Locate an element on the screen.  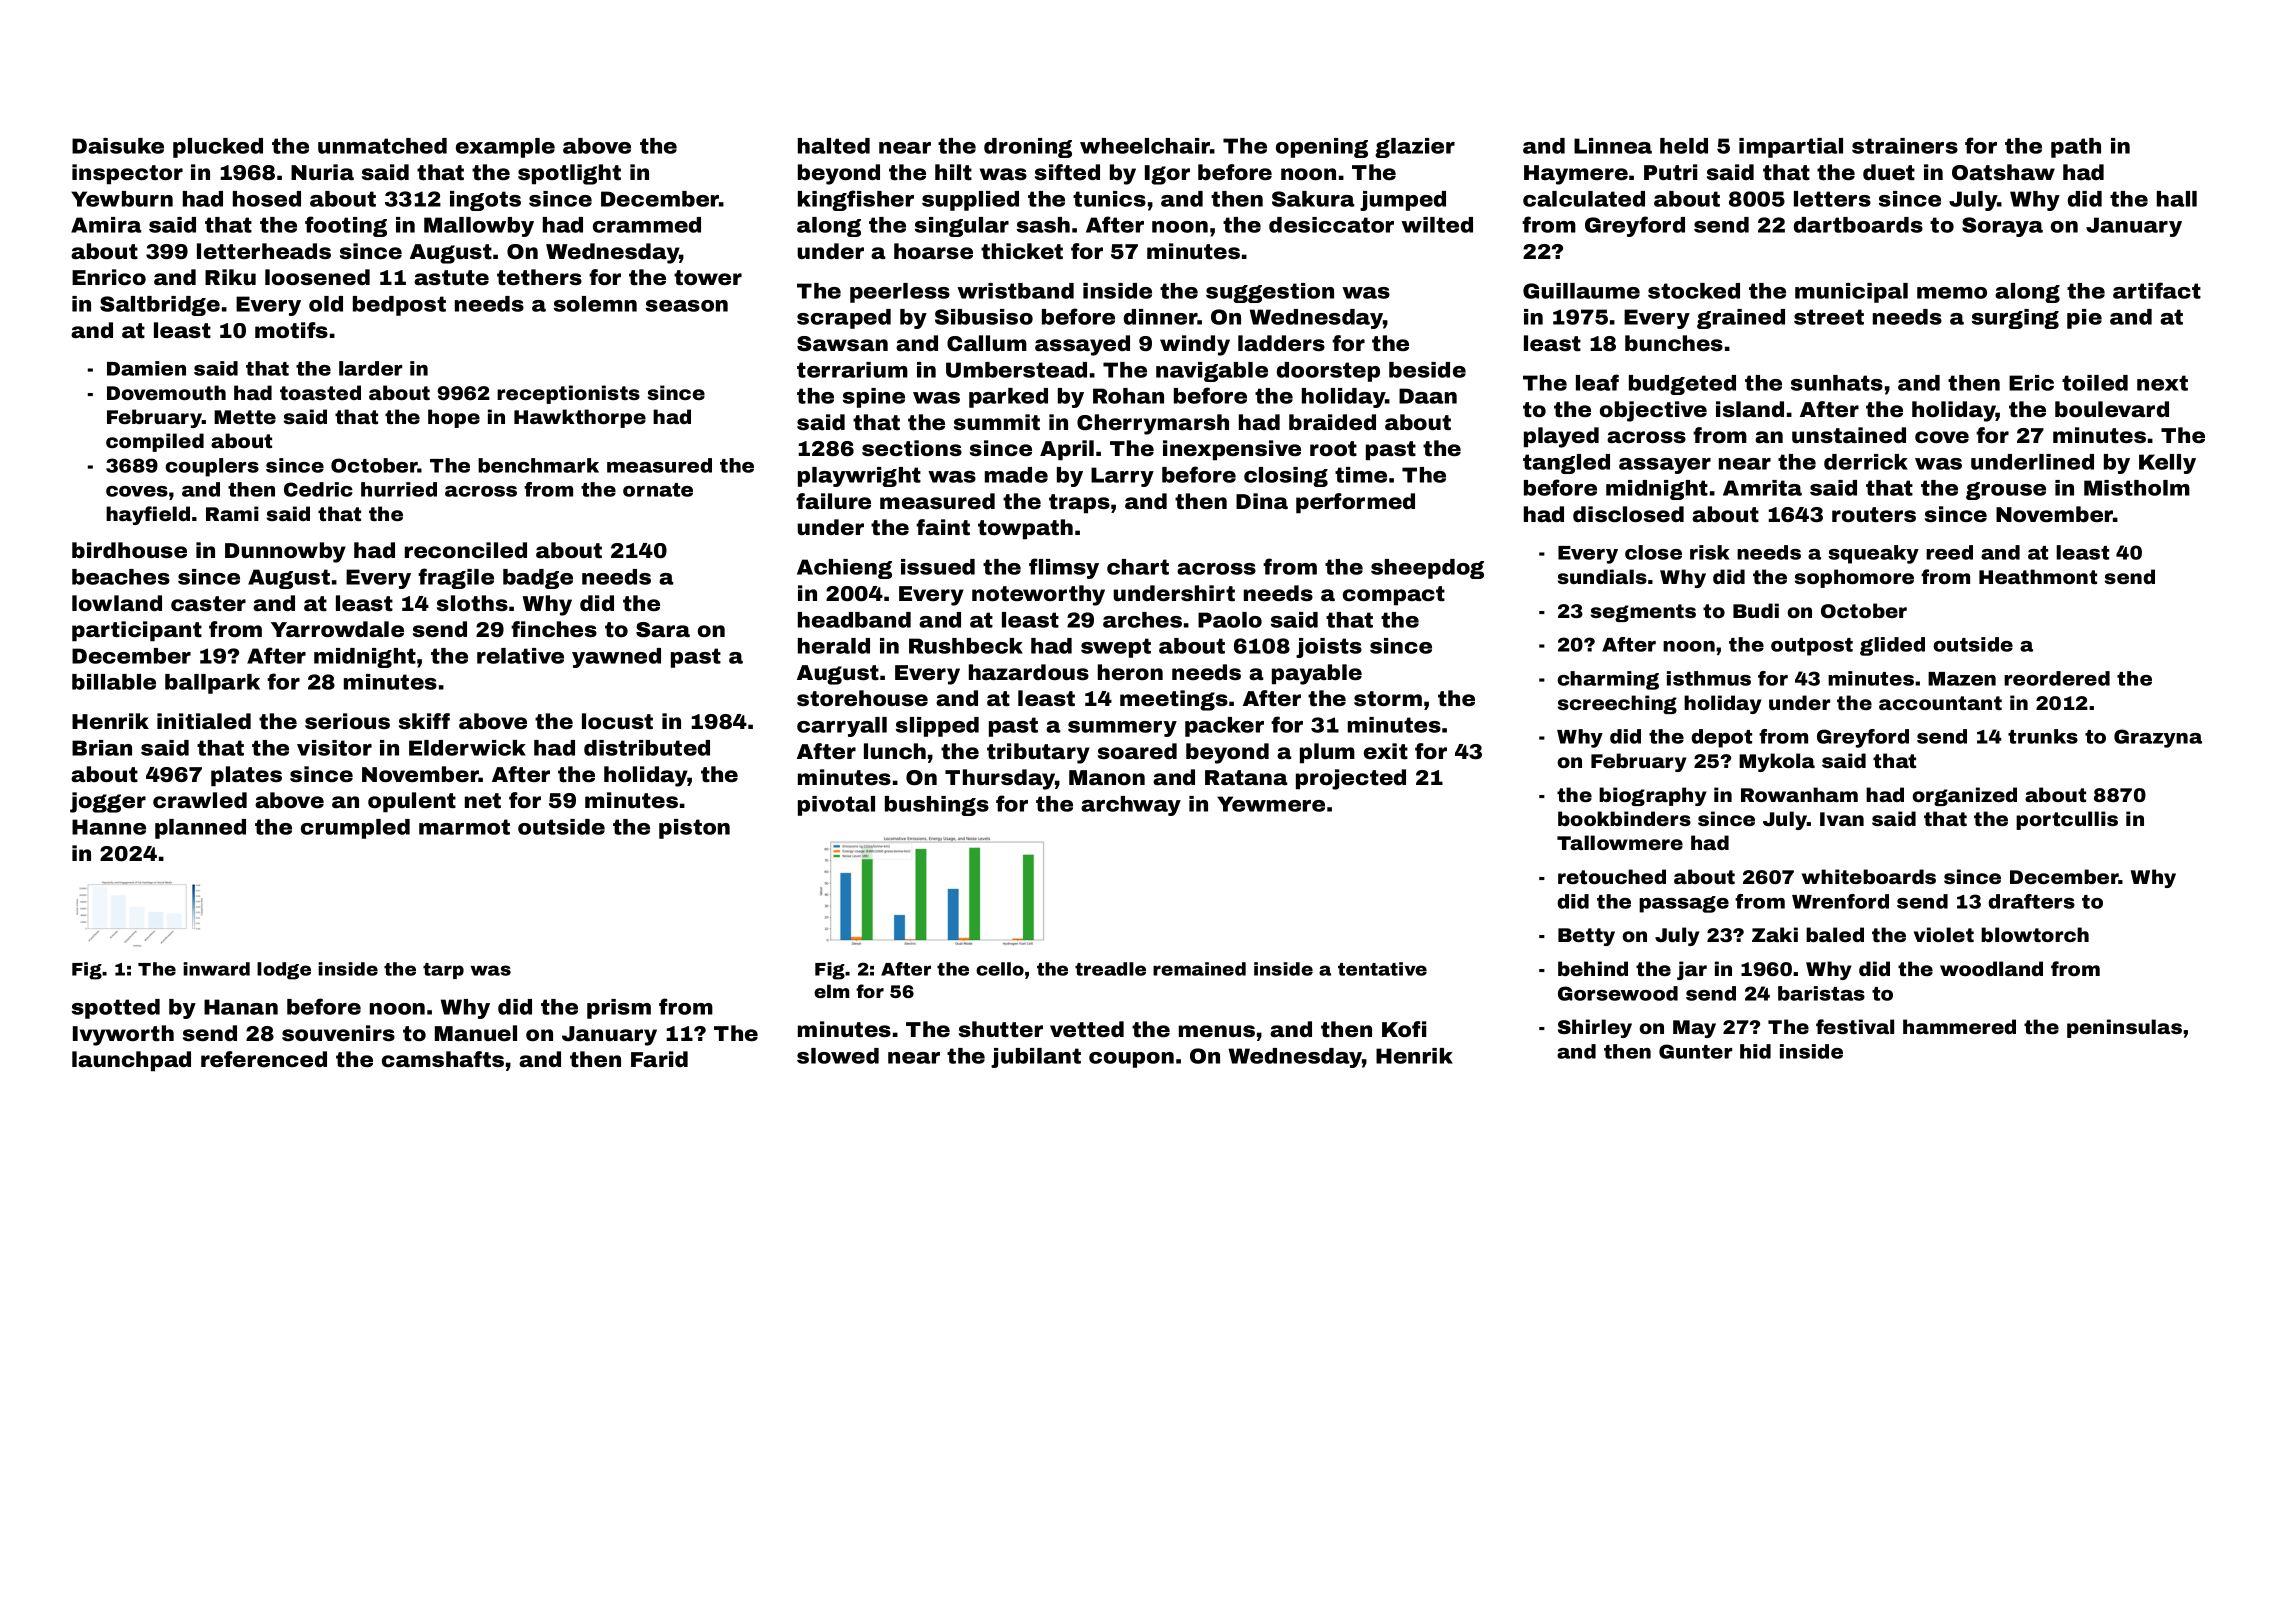
Oatshaw is located at coordinates (2003, 172).
